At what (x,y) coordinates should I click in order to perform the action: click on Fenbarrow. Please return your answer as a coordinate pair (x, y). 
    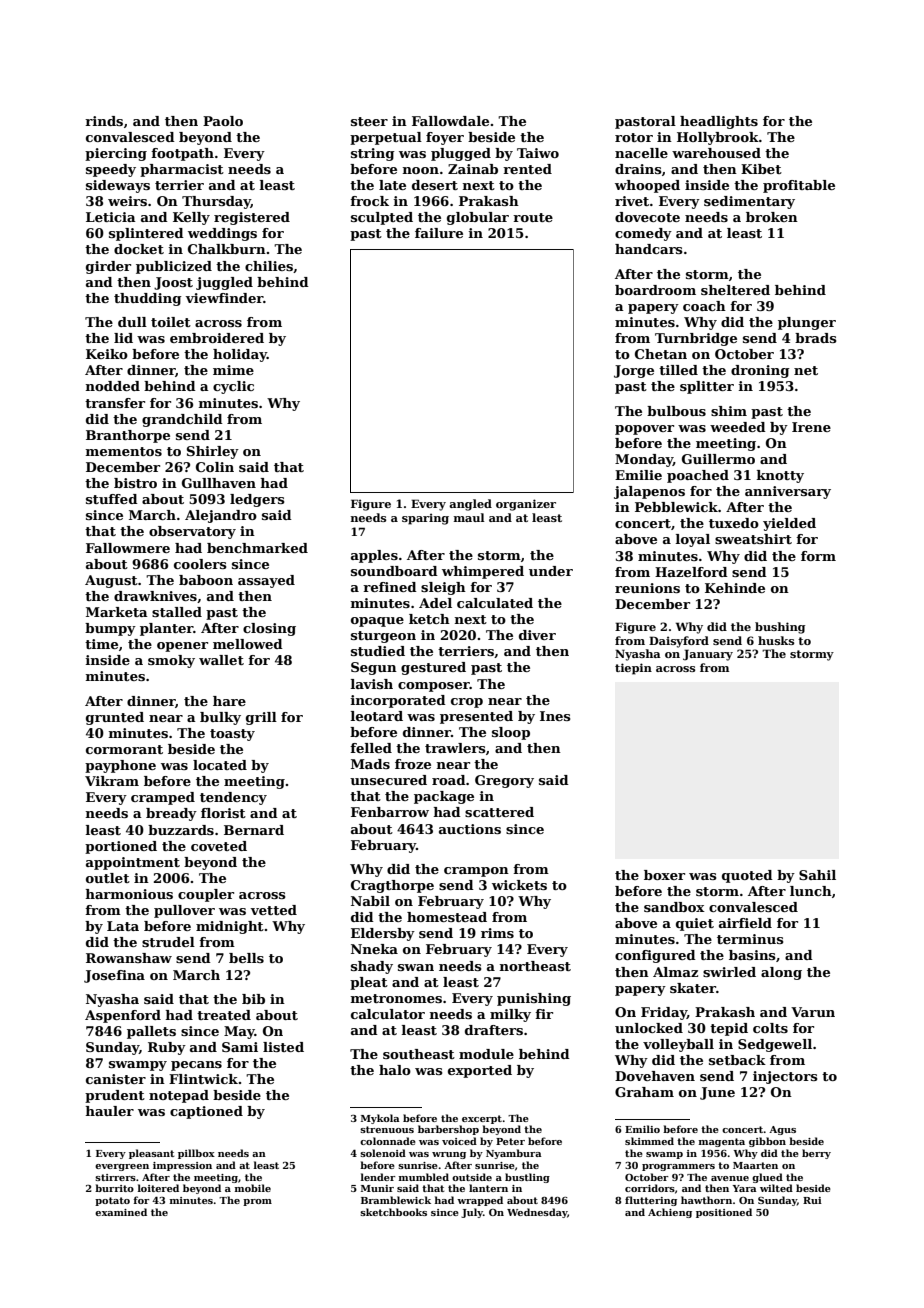
    Looking at the image, I should click on (390, 812).
